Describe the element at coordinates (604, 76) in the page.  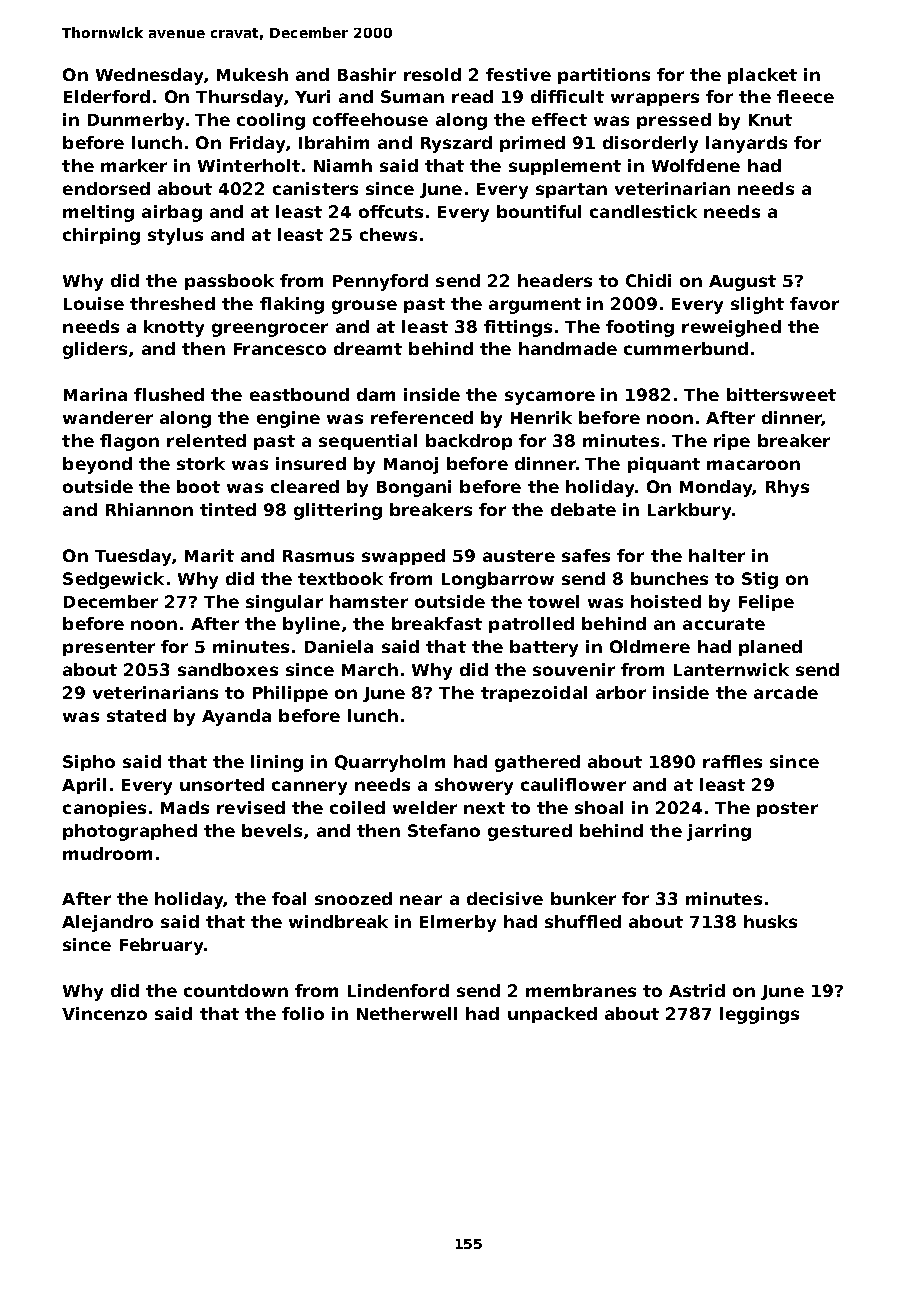
I see `partitions` at that location.
